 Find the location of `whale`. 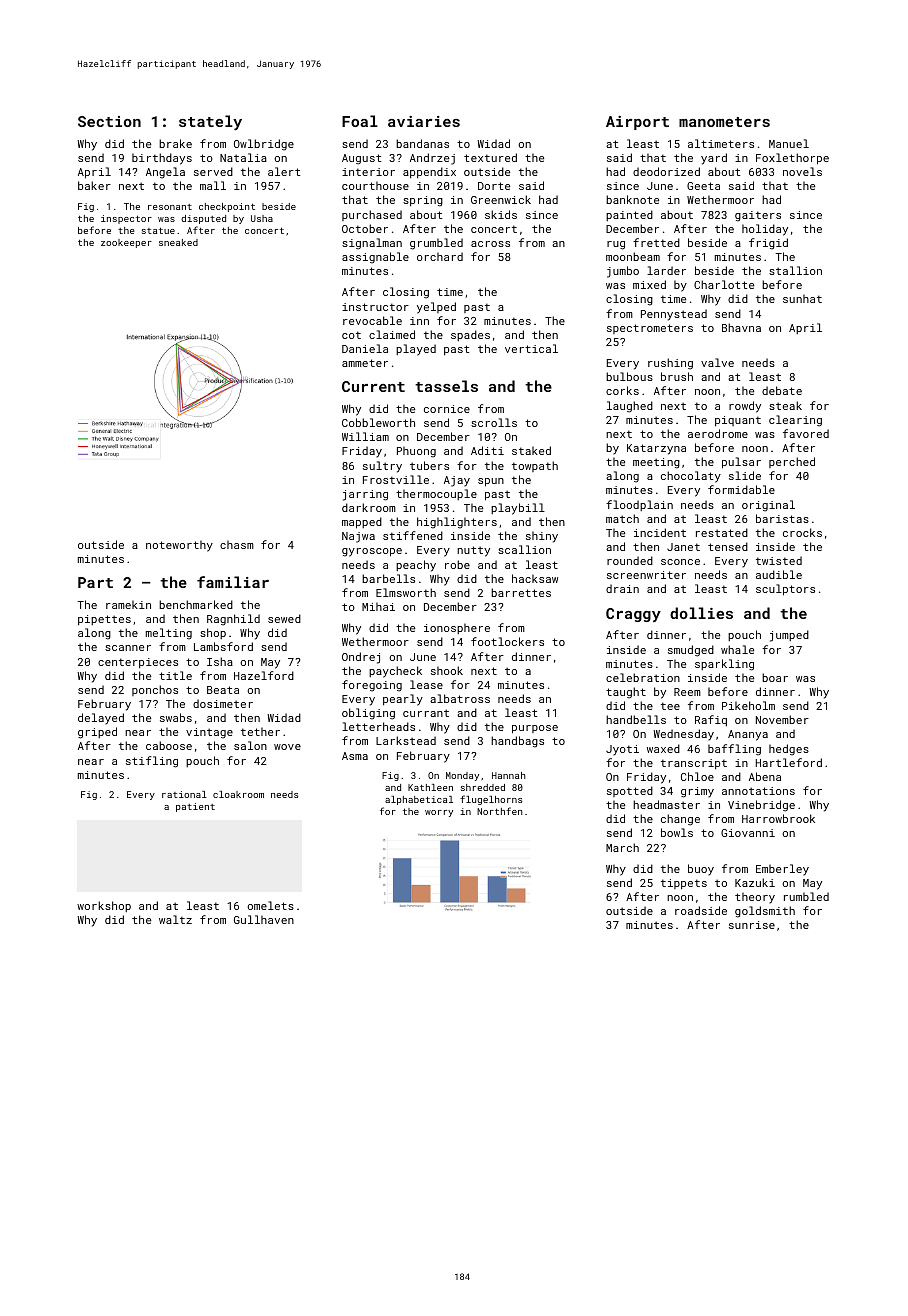

whale is located at coordinates (737, 649).
